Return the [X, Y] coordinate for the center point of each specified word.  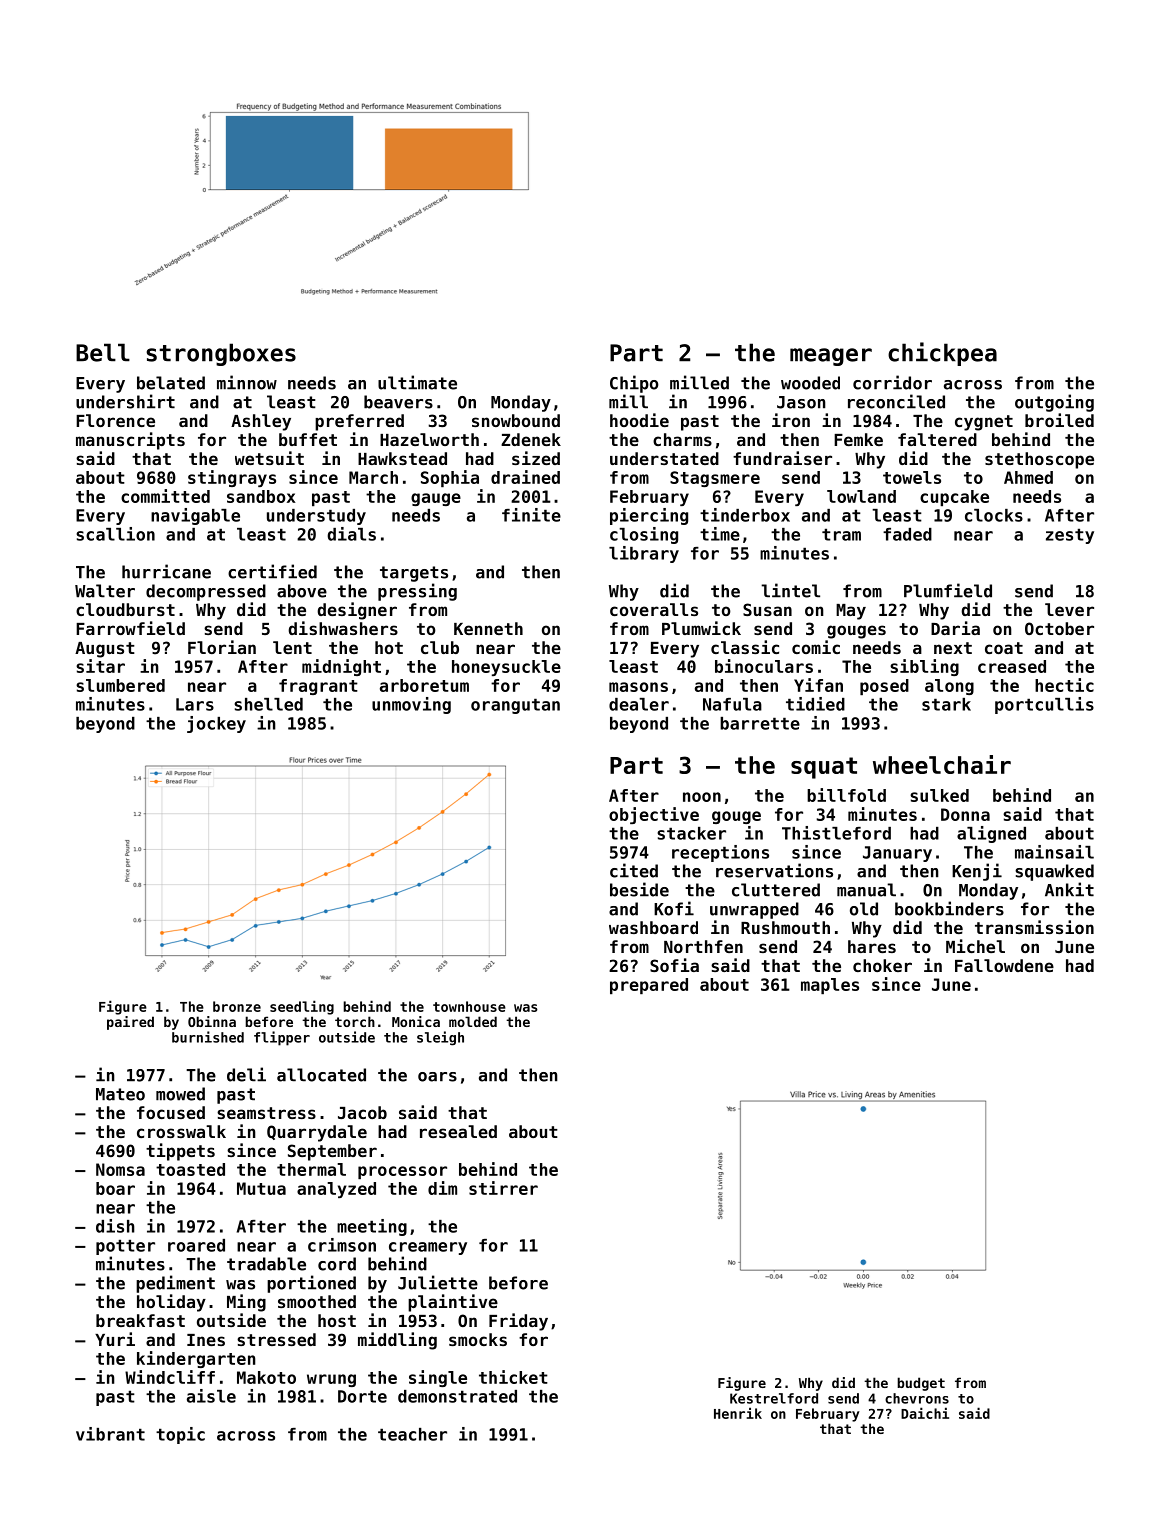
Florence [115, 420]
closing [644, 535]
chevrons [917, 1398]
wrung [331, 1380]
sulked [939, 795]
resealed [458, 1131]
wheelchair [942, 764]
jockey [216, 724]
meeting [372, 1227]
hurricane [166, 571]
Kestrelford [774, 1398]
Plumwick [701, 628]
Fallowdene [1004, 965]
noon [702, 797]
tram [841, 534]
